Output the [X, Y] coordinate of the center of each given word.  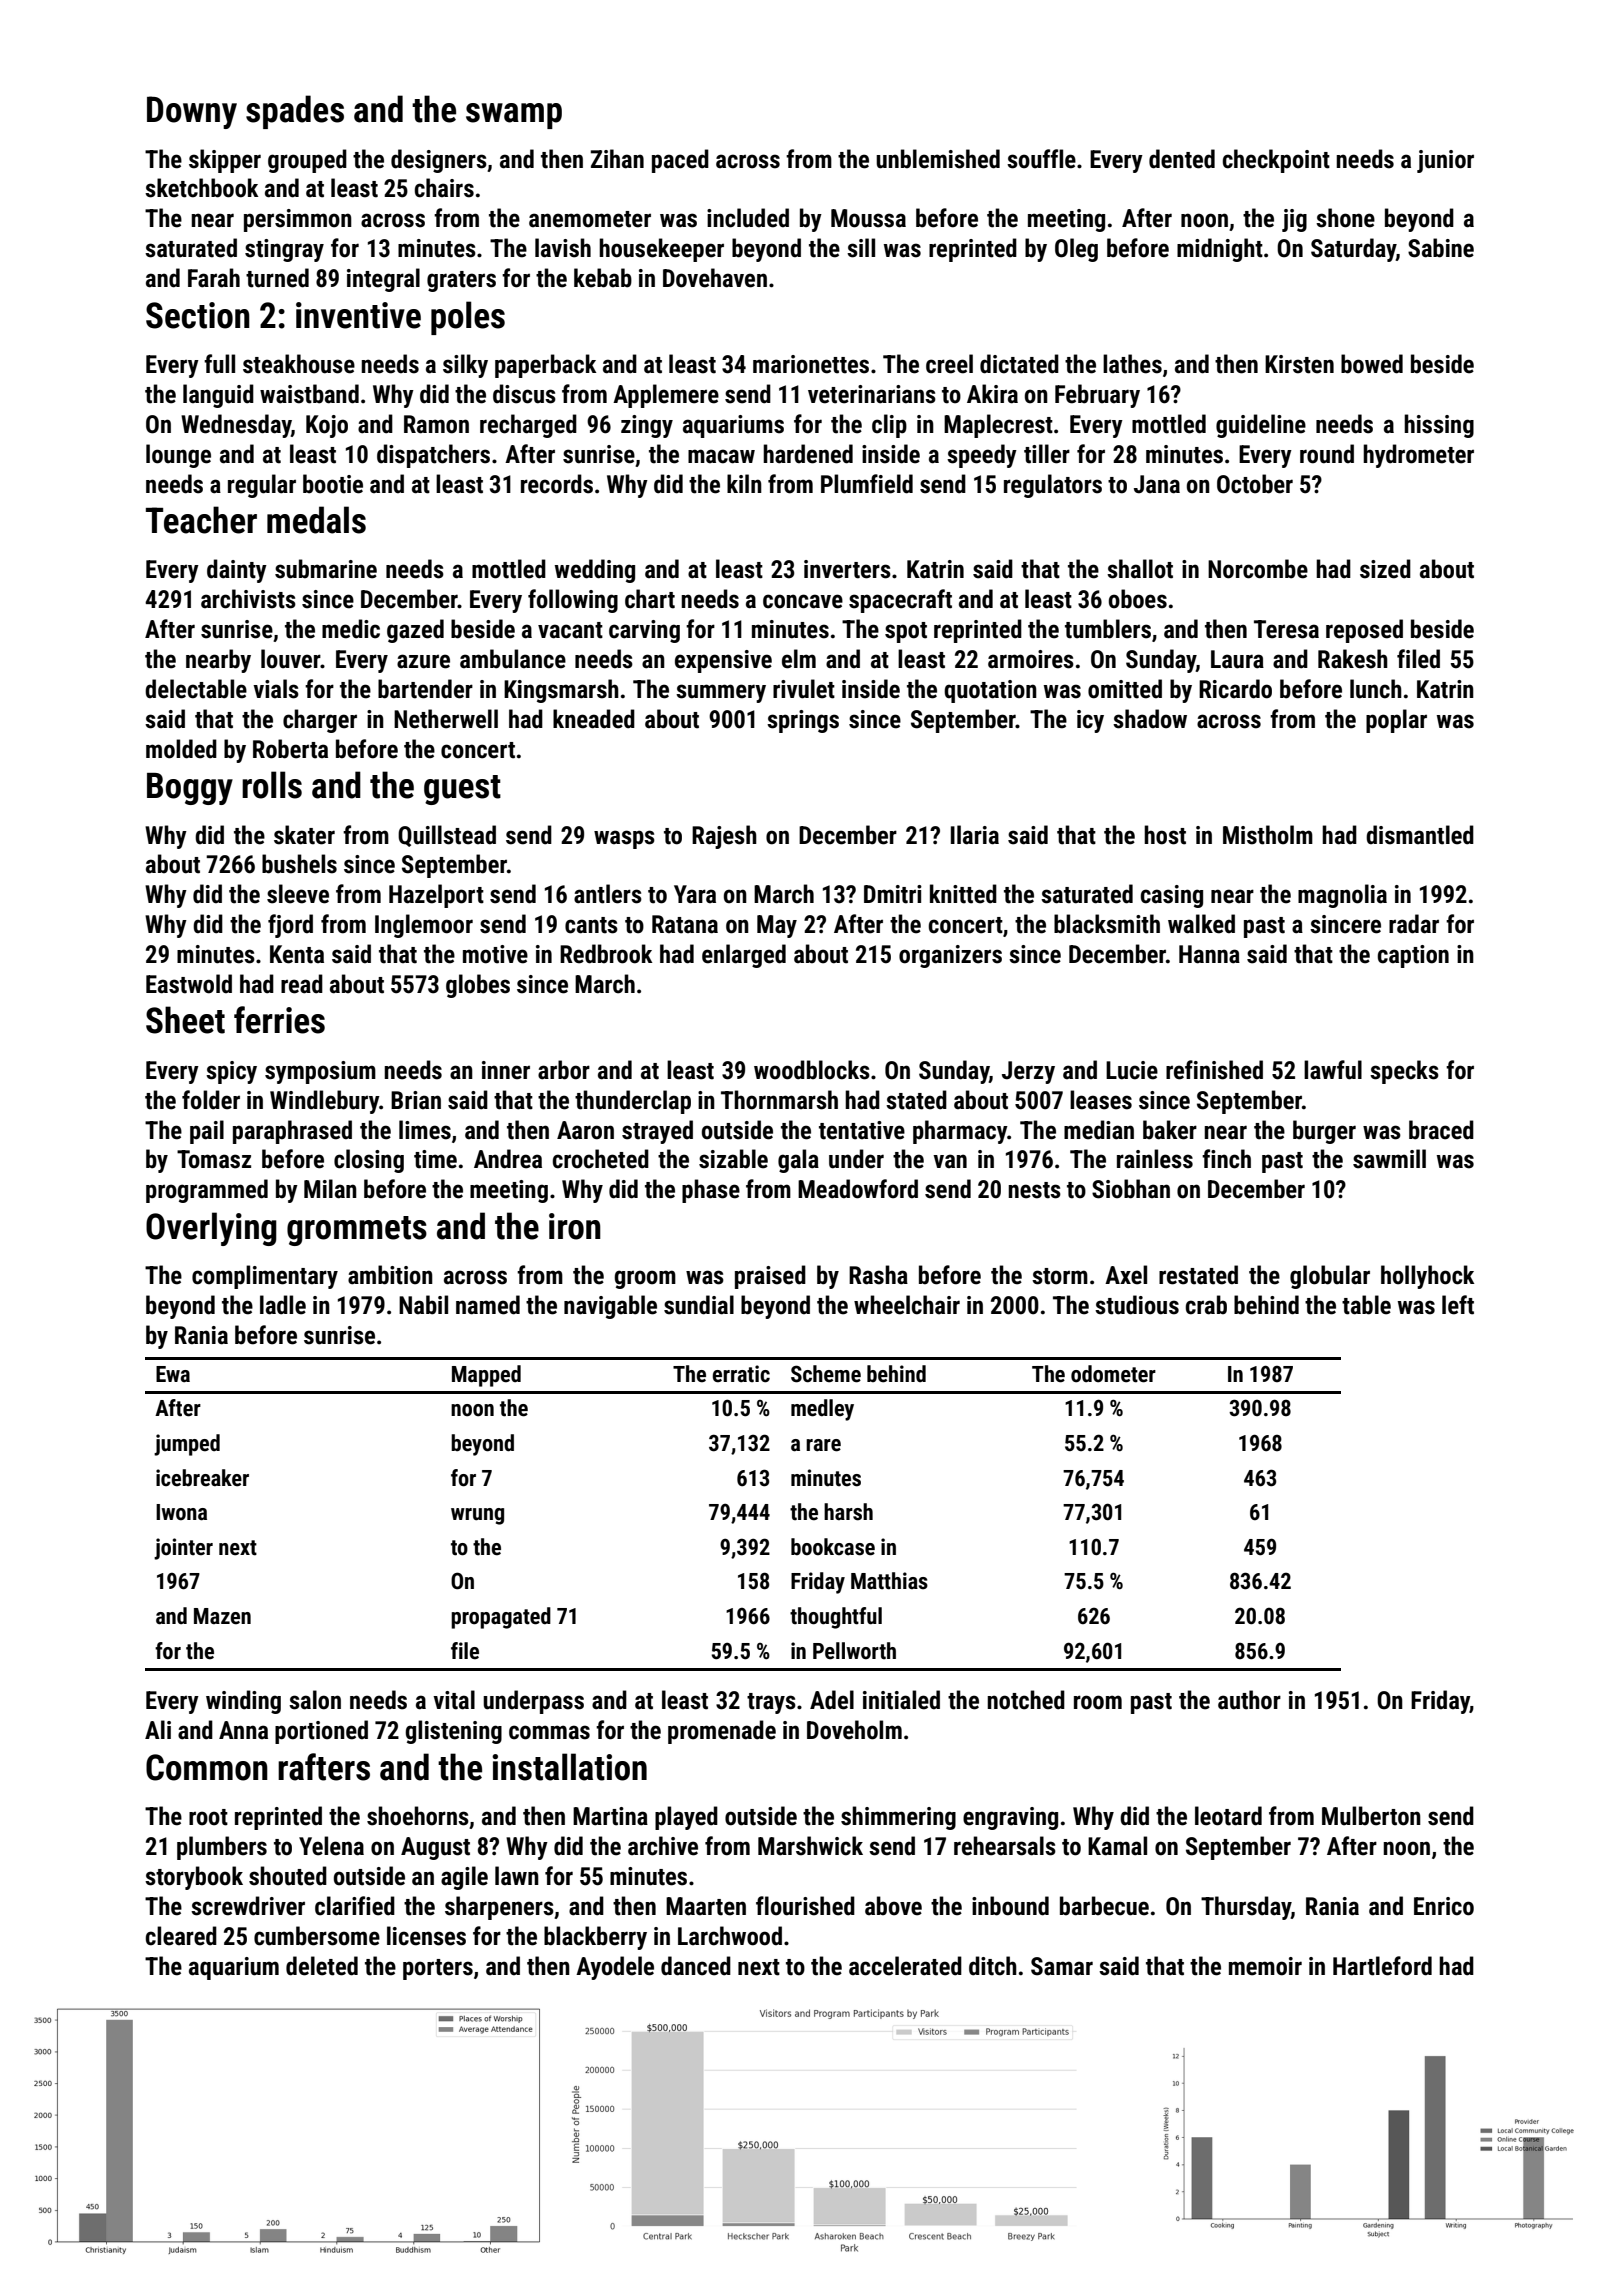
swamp [514, 116]
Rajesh [724, 837]
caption [1413, 956]
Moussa [868, 218]
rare [823, 1445]
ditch [993, 1966]
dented [1182, 159]
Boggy [190, 789]
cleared [181, 1936]
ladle [283, 1305]
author [1249, 1700]
